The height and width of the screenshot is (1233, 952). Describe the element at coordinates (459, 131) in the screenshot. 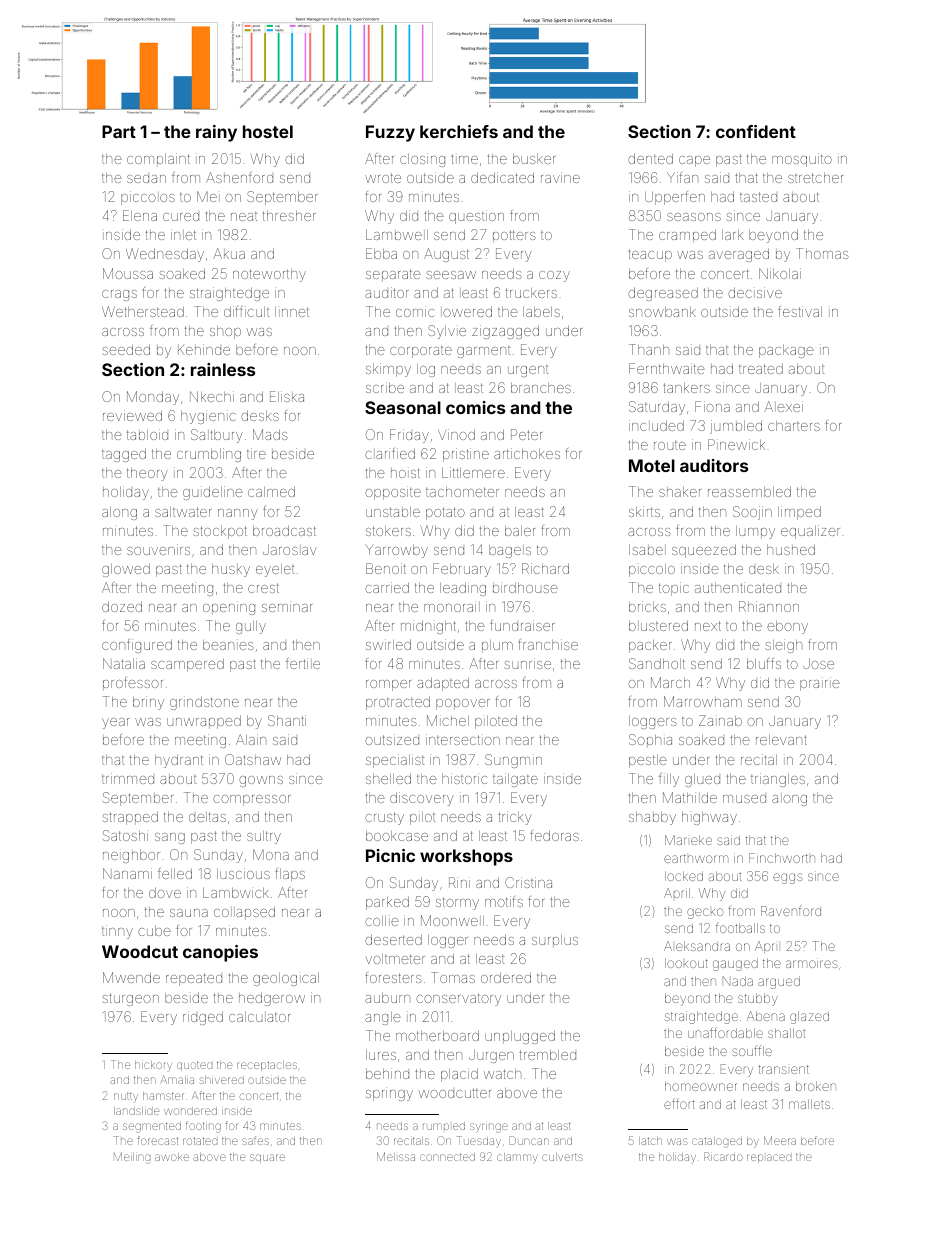

I see `kerchiefs` at that location.
